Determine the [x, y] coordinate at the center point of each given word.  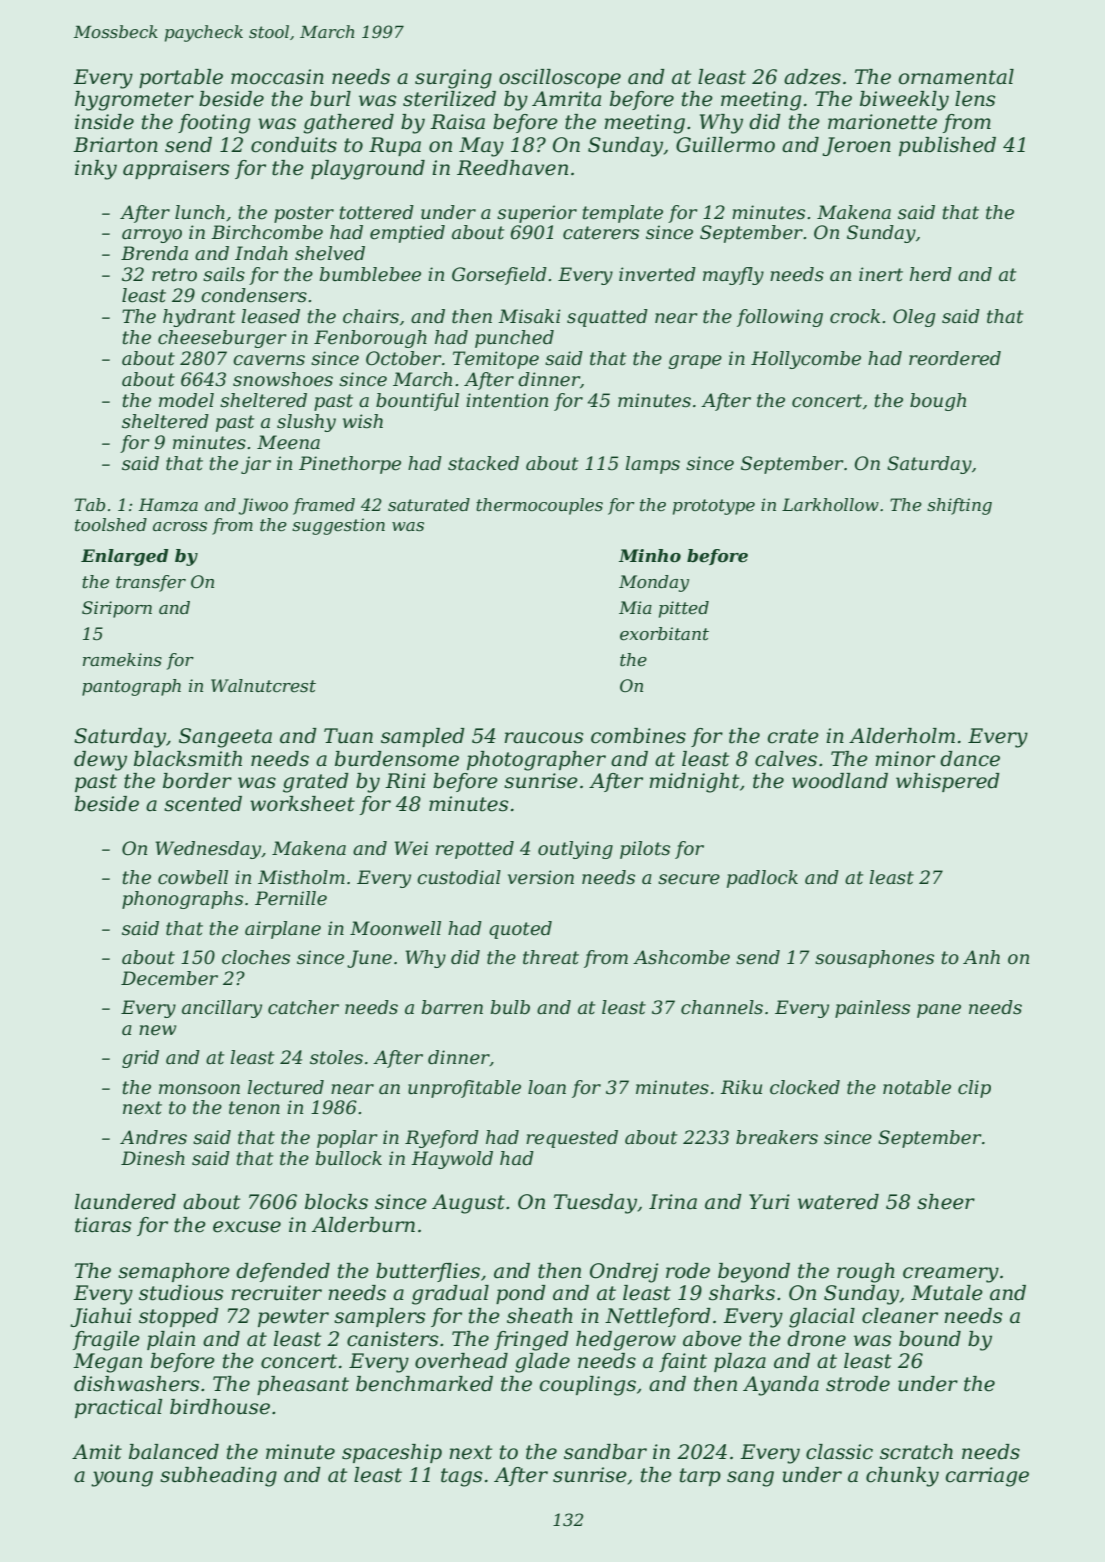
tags [461, 1477]
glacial [822, 1318]
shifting [959, 506]
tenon [254, 1108]
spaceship [392, 1453]
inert [881, 274]
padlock [762, 879]
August [468, 1204]
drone [816, 1339]
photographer [536, 761]
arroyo [152, 236]
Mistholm [301, 877]
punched [514, 339]
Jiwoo [263, 506]
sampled [423, 737]
